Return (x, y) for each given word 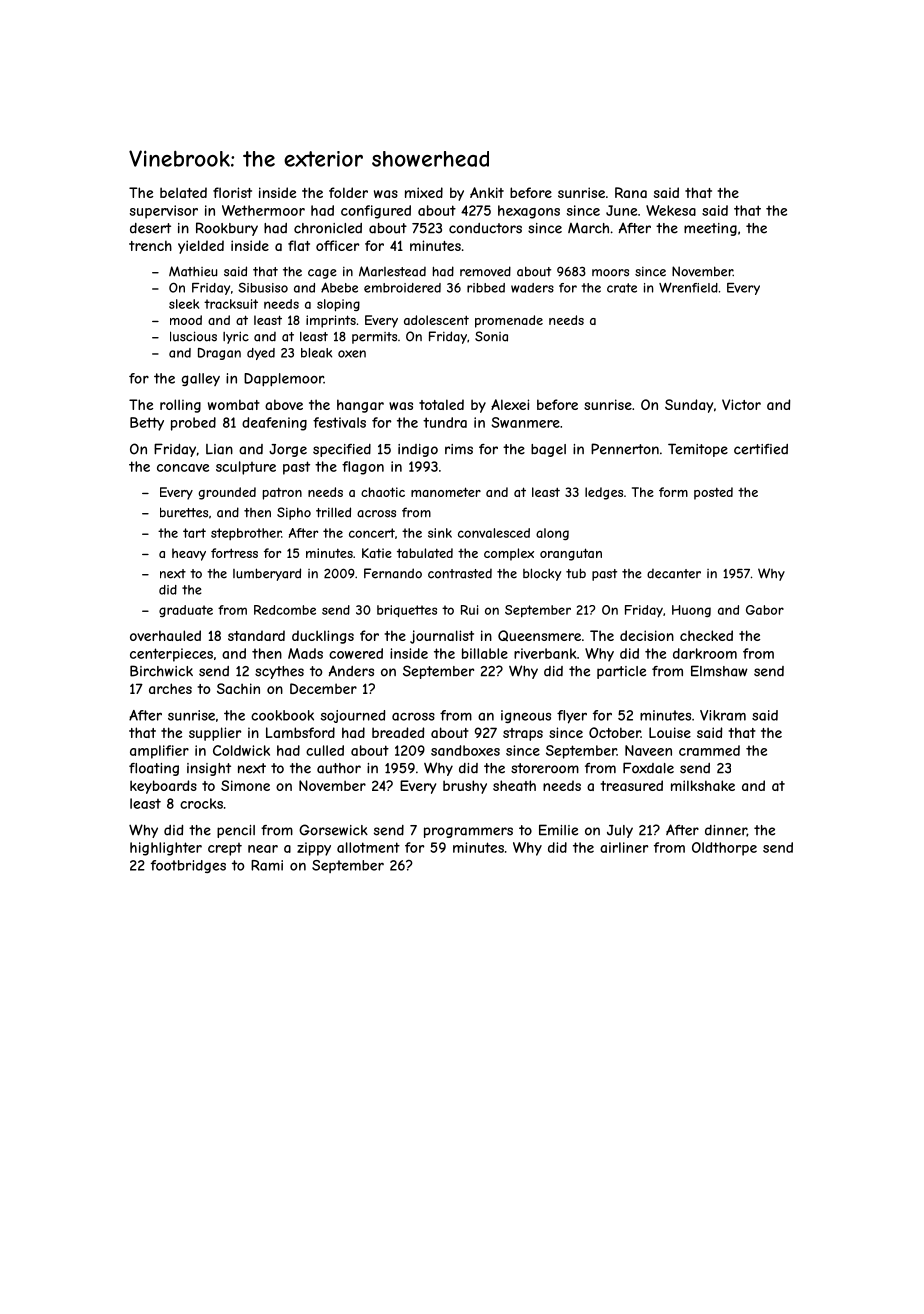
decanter (674, 574)
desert (150, 228)
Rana (631, 192)
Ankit (487, 192)
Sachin (238, 688)
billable (485, 653)
